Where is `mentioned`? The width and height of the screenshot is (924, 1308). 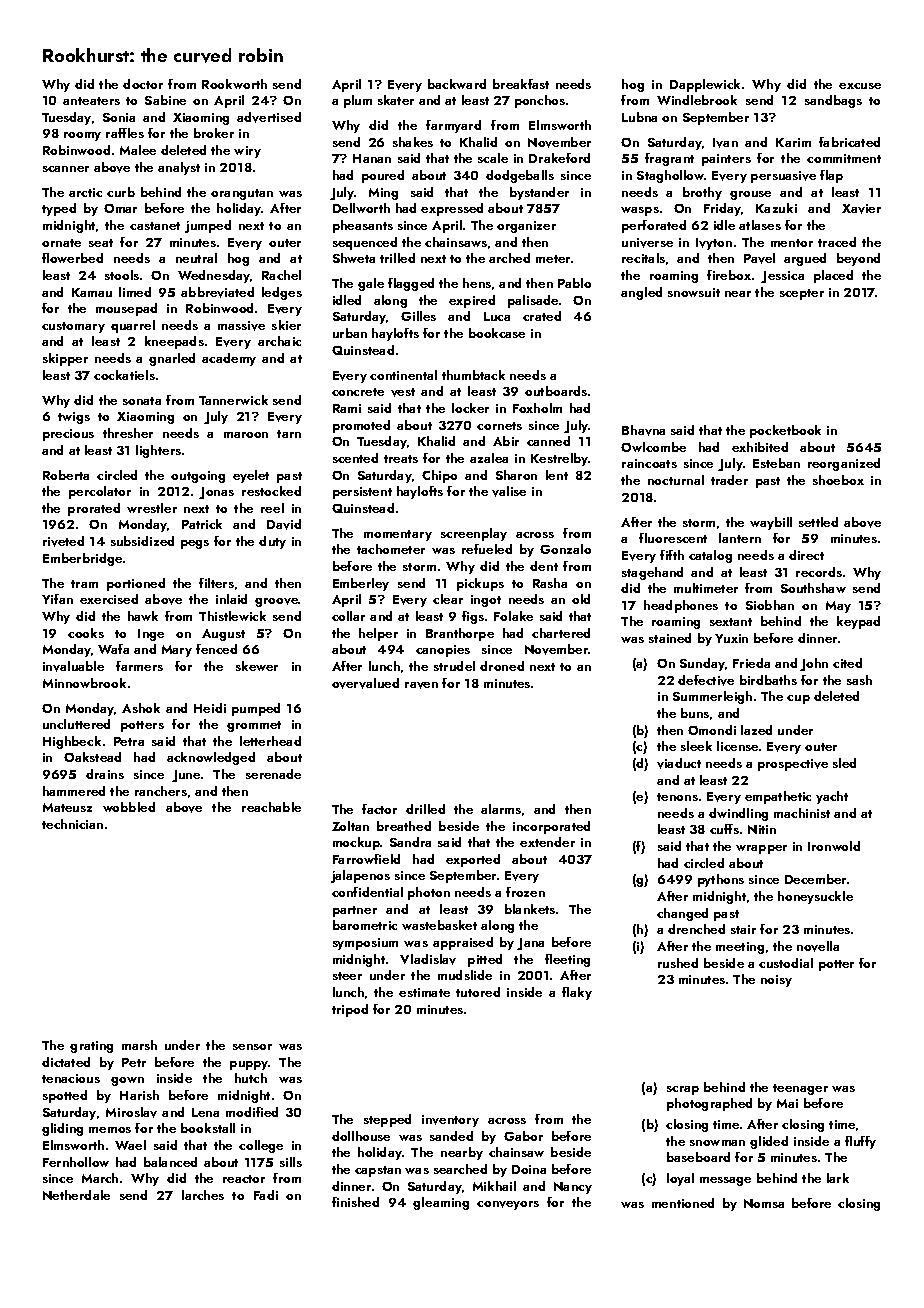 mentioned is located at coordinates (683, 1203).
